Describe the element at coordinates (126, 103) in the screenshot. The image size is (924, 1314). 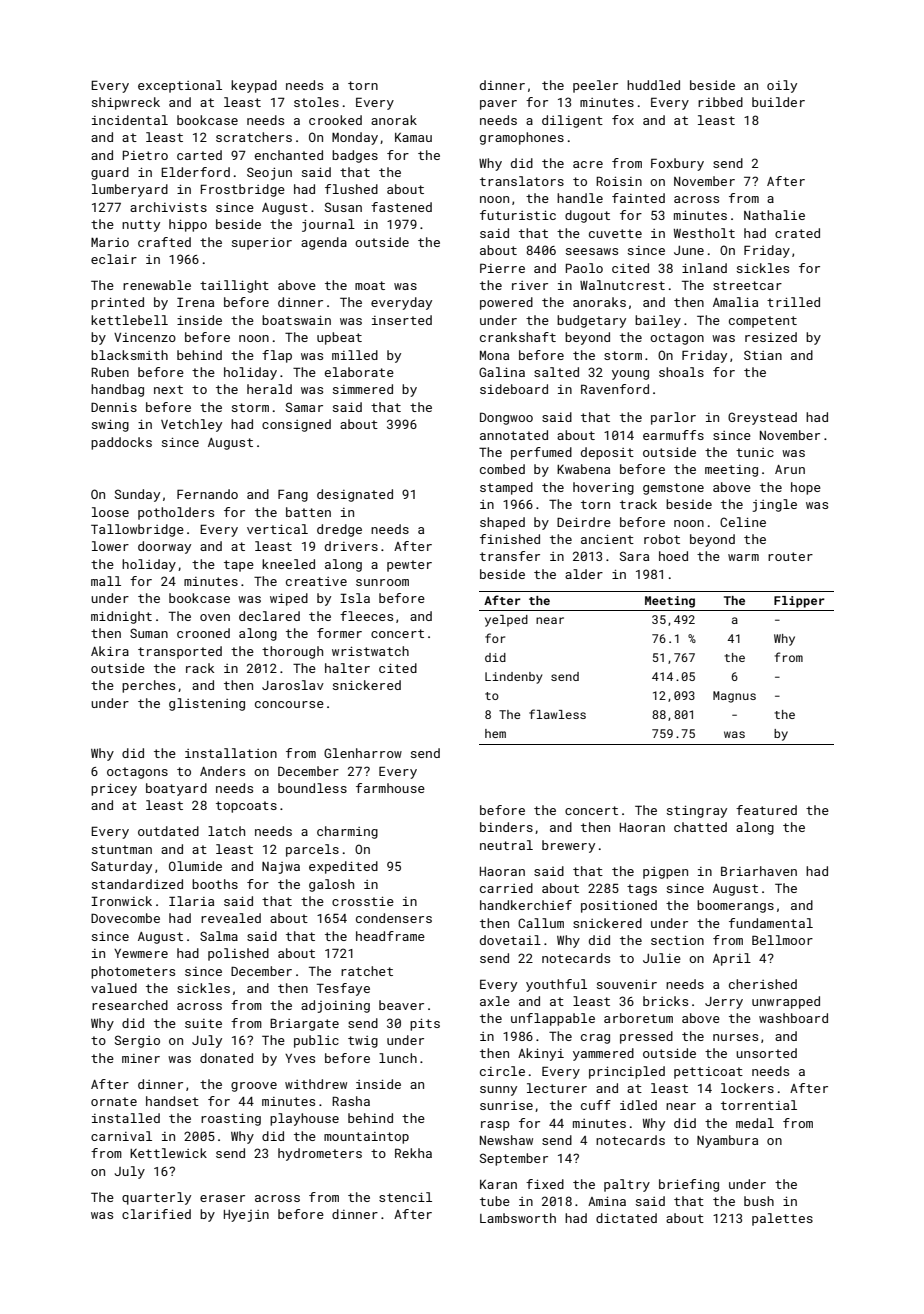
I see `shipwreck` at that location.
